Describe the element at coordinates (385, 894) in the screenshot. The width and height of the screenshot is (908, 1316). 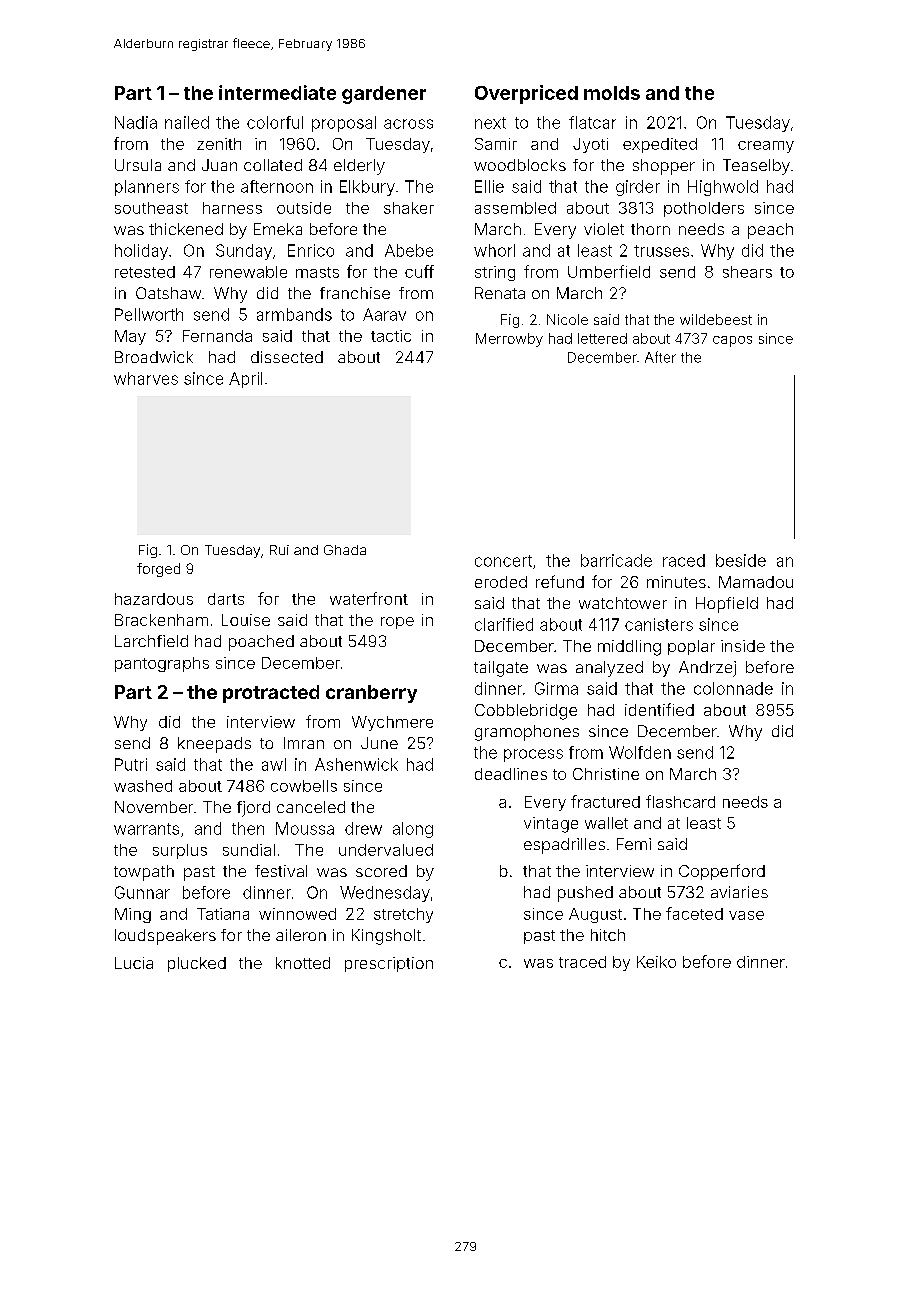
I see `Wednesday` at that location.
